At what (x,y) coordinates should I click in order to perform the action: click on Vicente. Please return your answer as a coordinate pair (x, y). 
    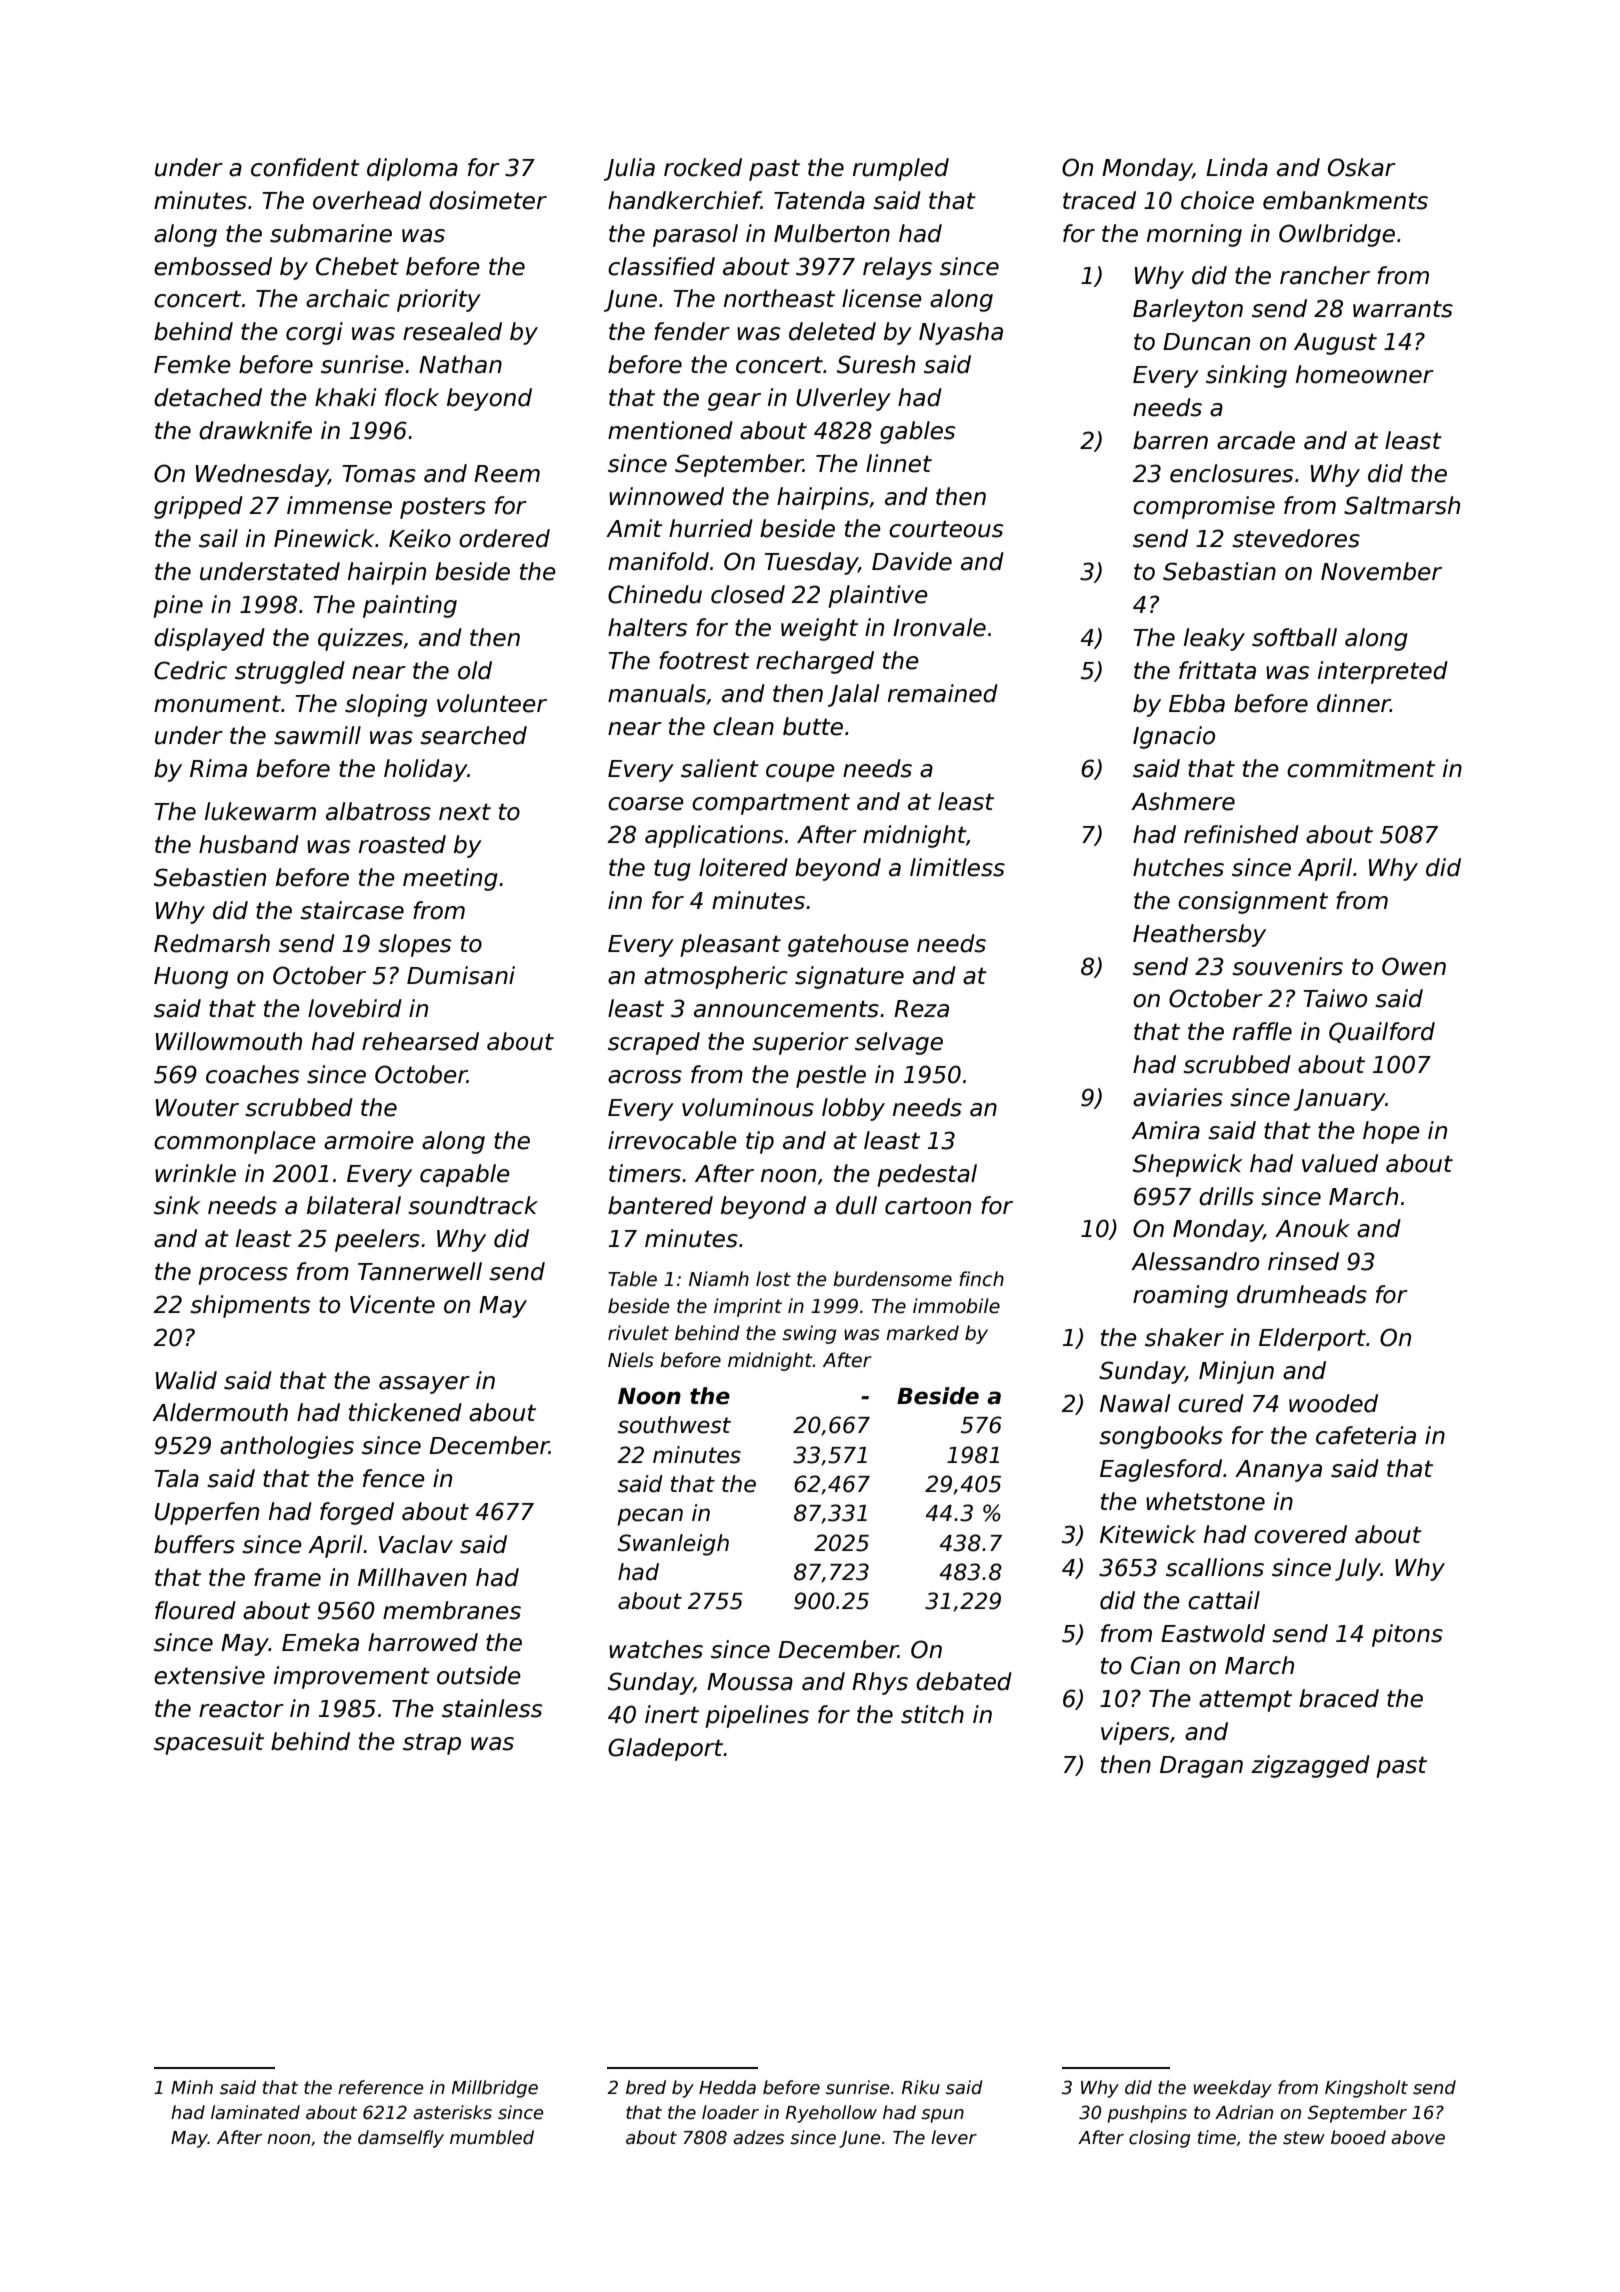
    Looking at the image, I should click on (392, 1304).
